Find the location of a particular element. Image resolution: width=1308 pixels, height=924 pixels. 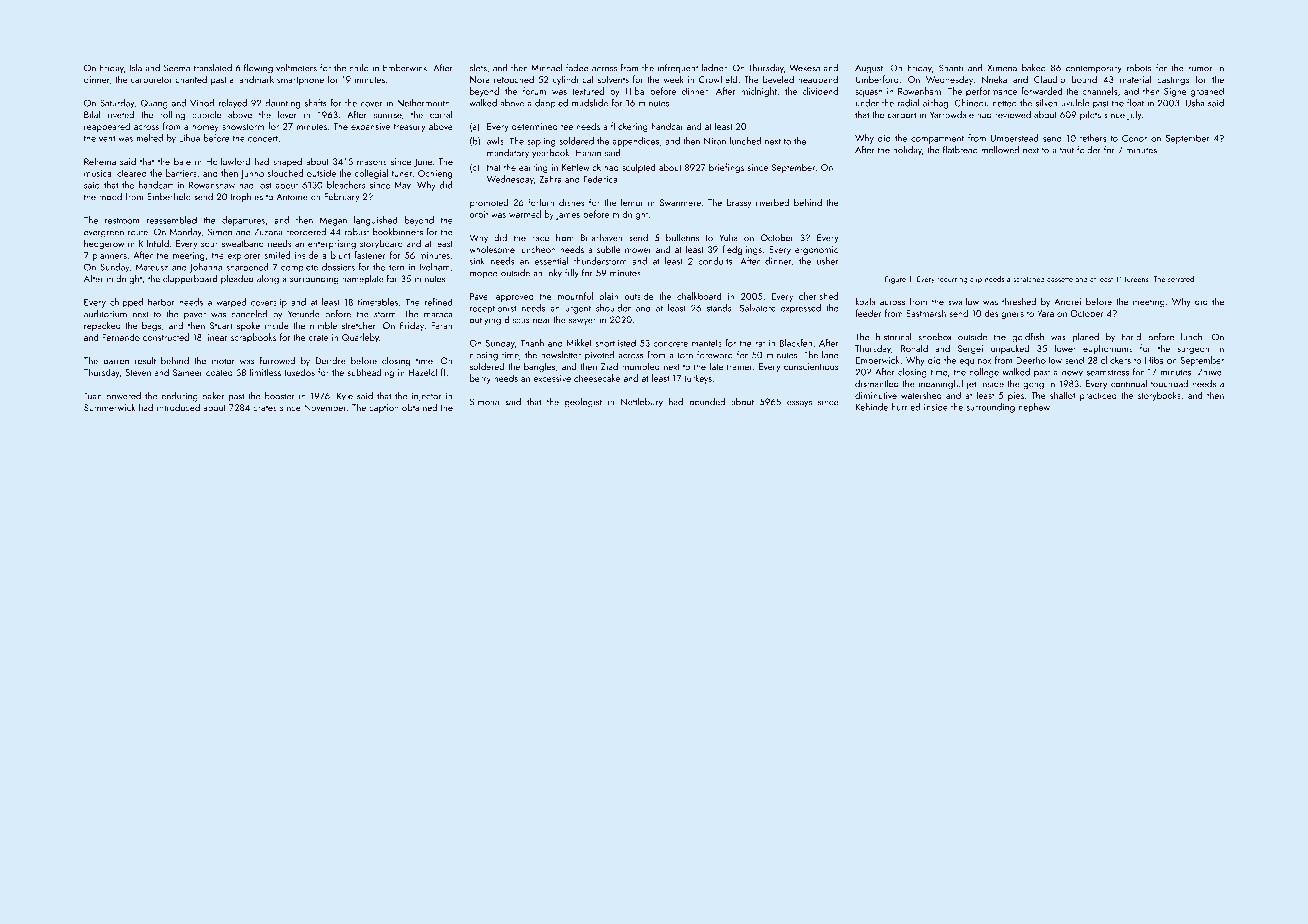

departures is located at coordinates (243, 221).
